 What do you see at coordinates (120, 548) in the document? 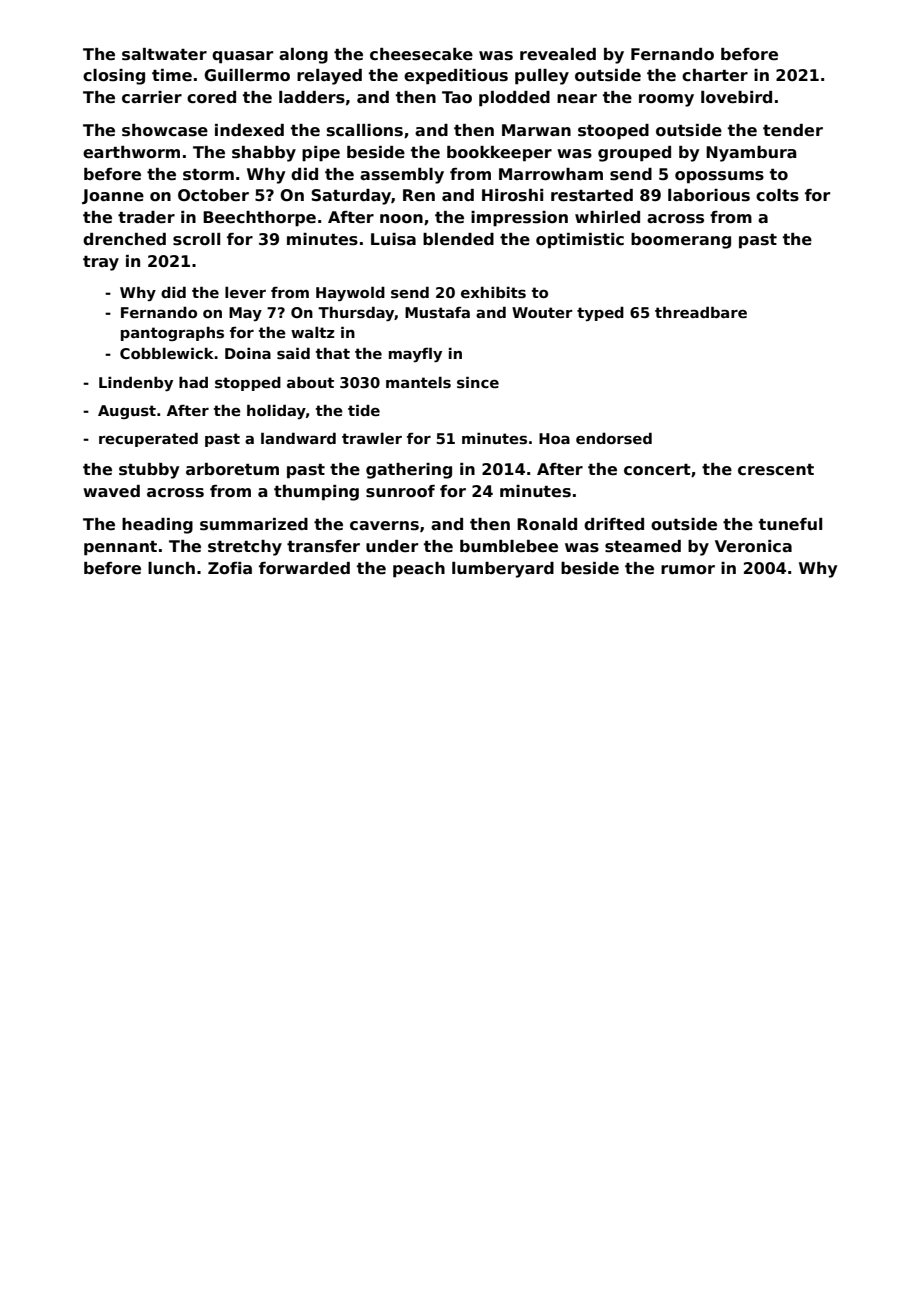
I see `pennant` at bounding box center [120, 548].
